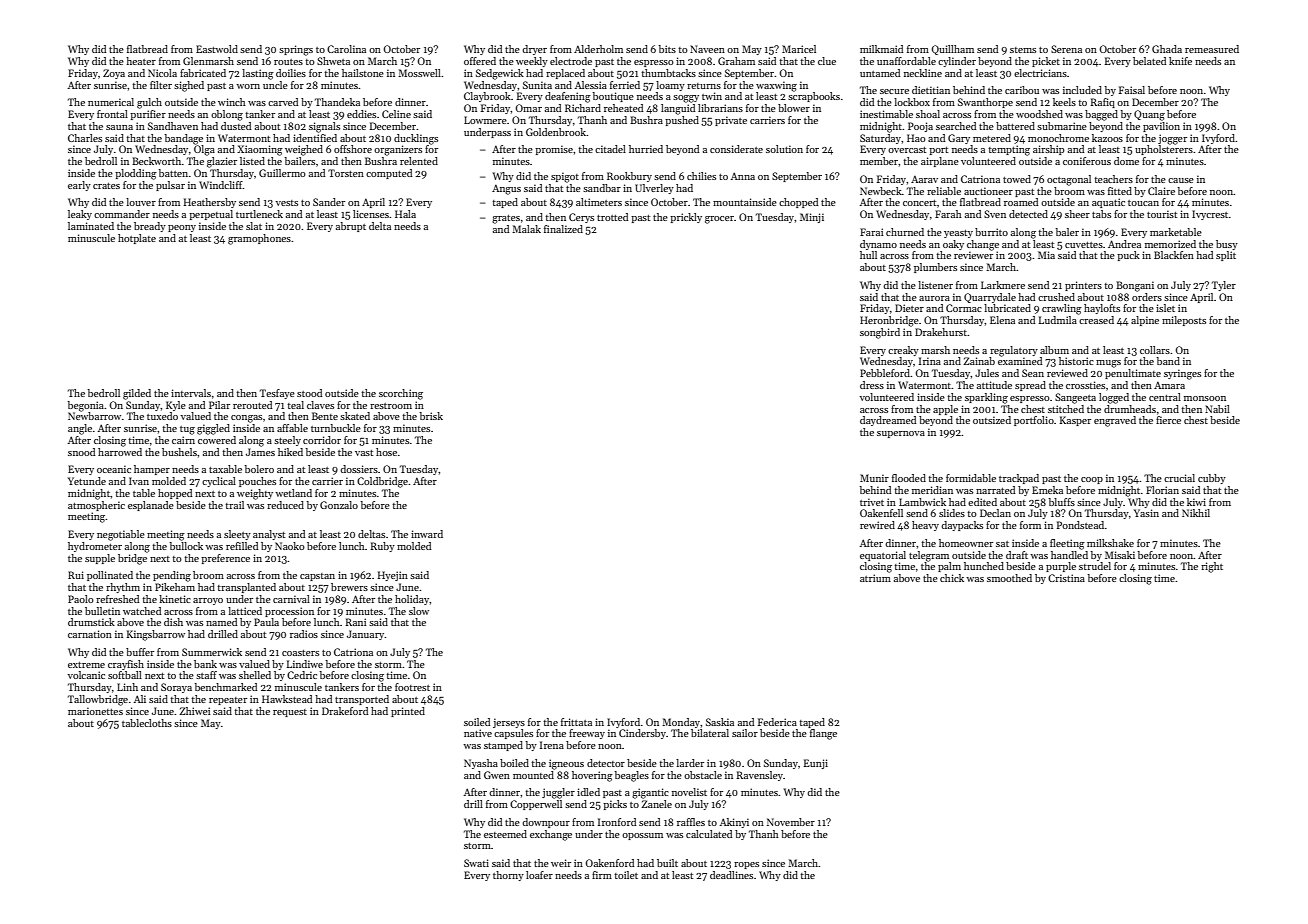  I want to click on Cristina, so click(1066, 578).
